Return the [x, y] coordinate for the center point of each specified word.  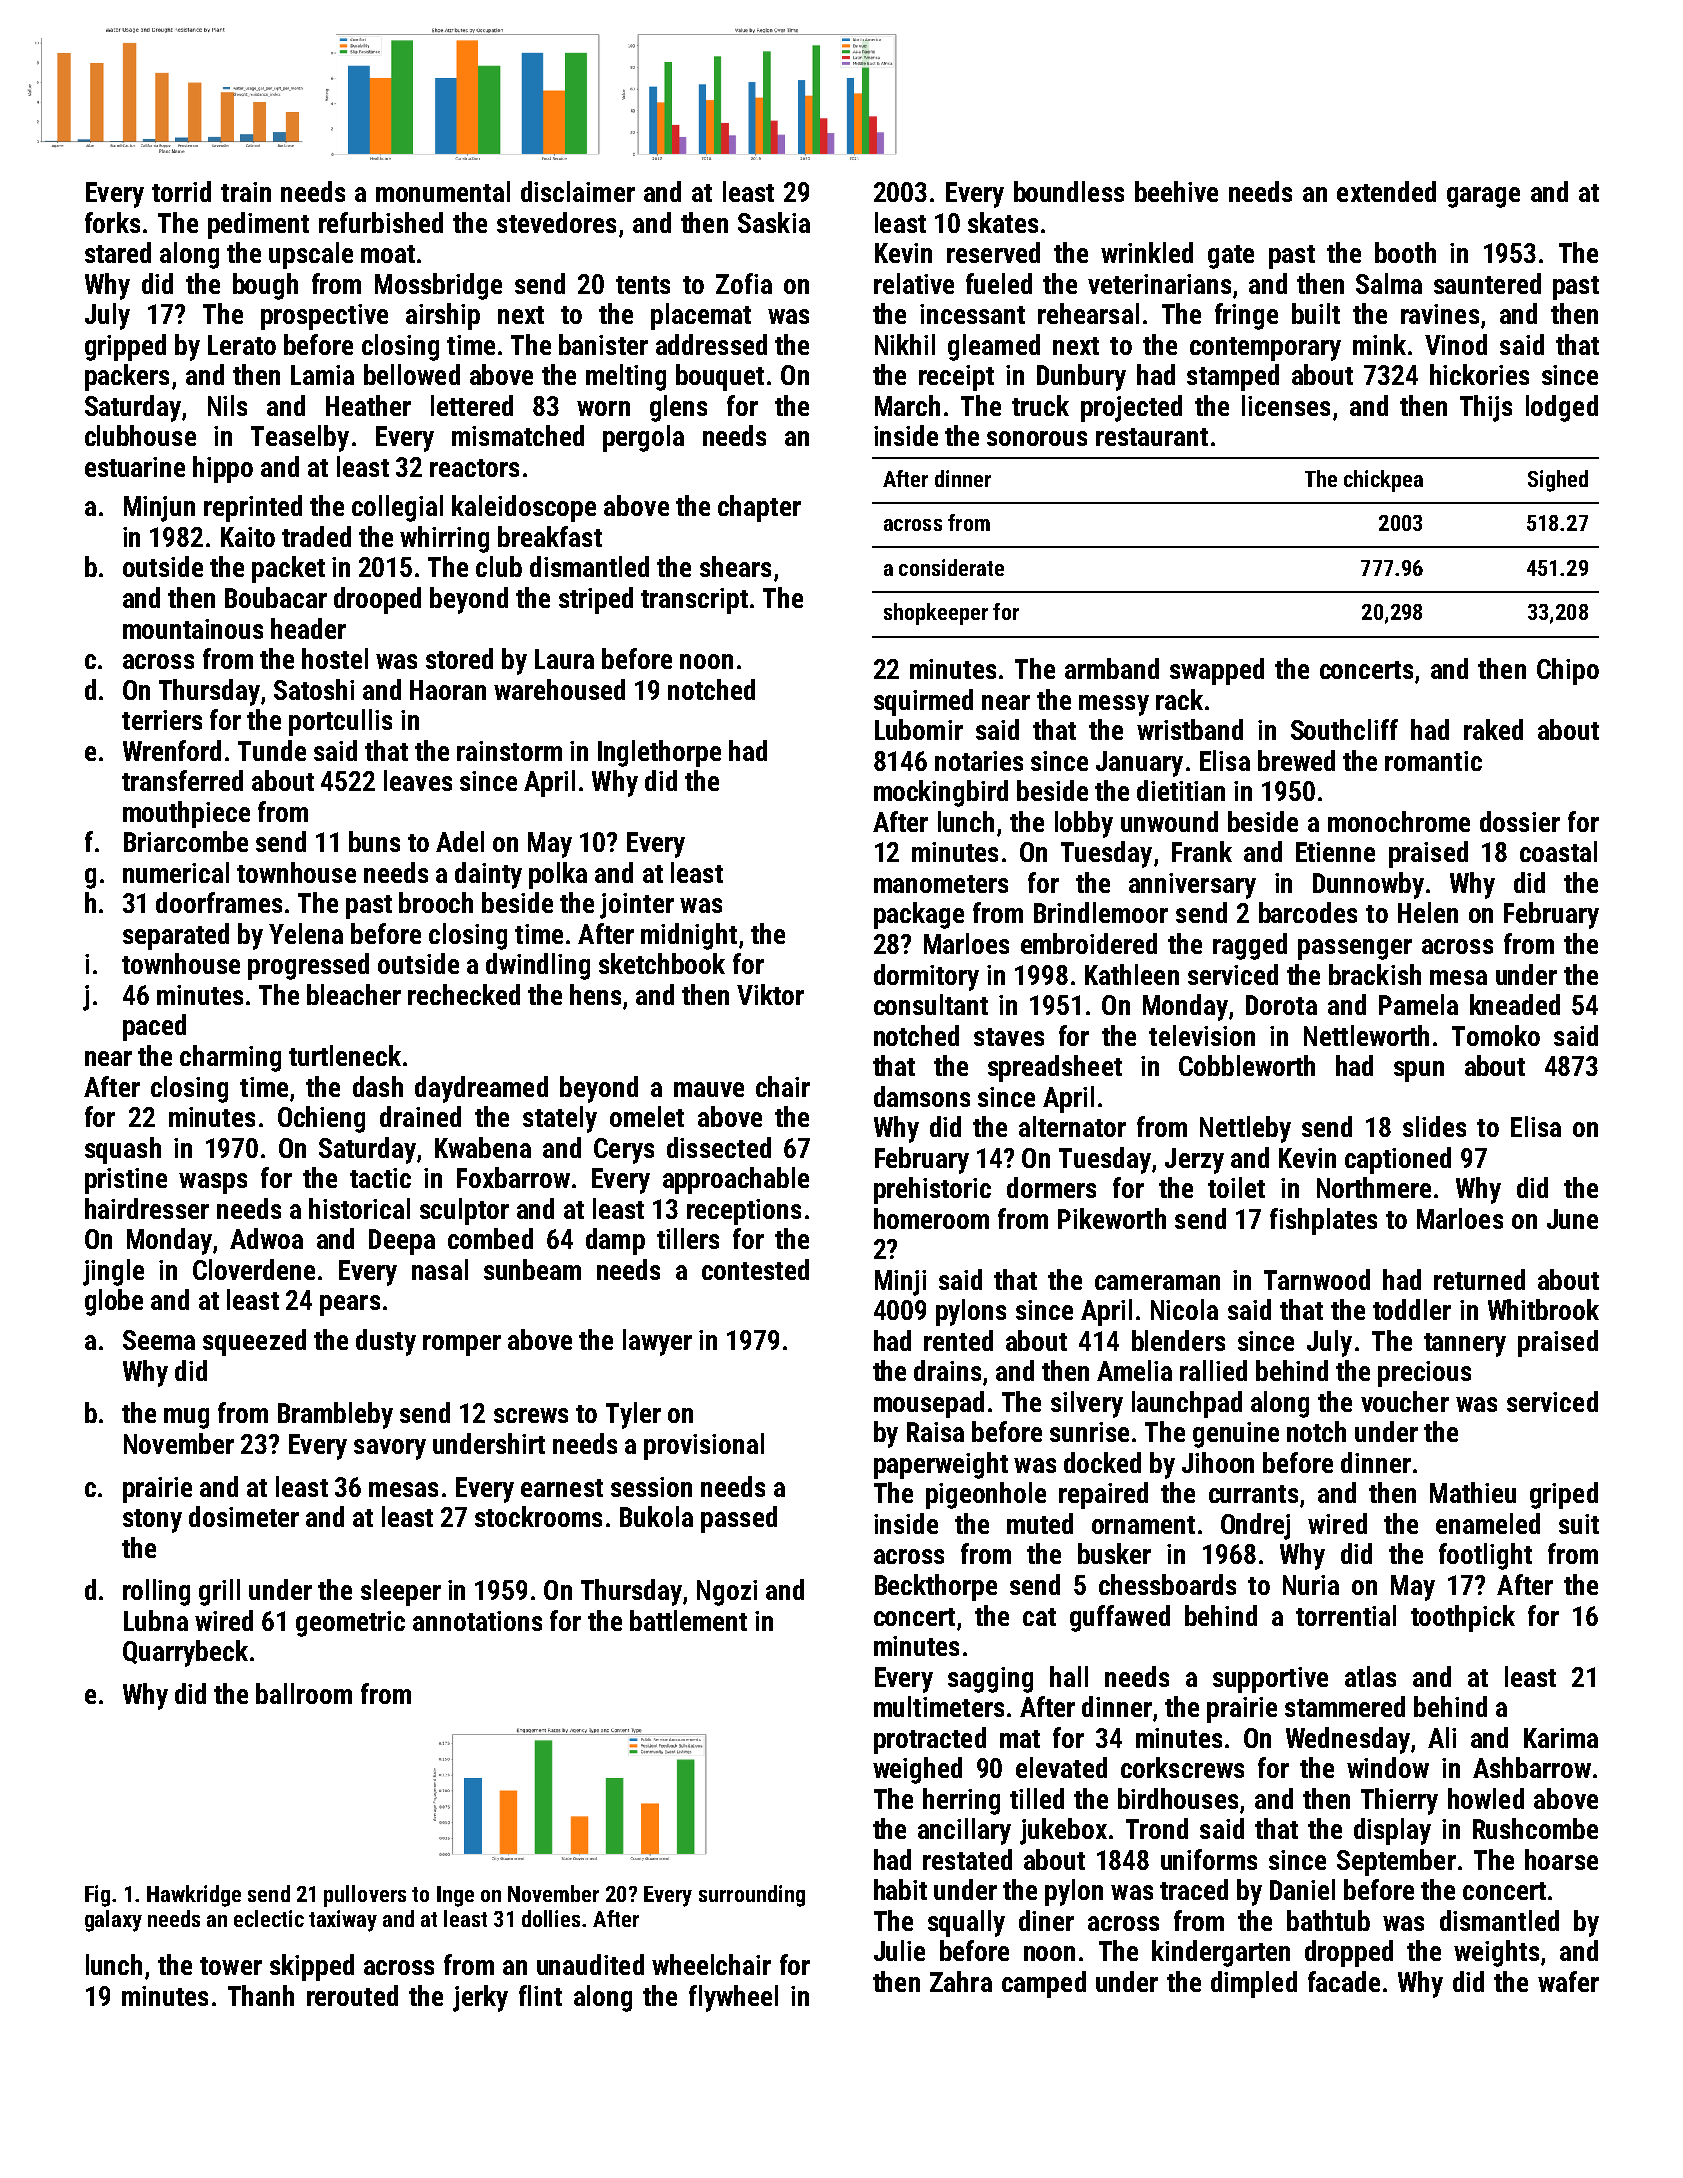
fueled [999, 283]
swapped [1217, 671]
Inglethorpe [659, 753]
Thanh [261, 1995]
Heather [368, 405]
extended [1386, 191]
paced [154, 1027]
